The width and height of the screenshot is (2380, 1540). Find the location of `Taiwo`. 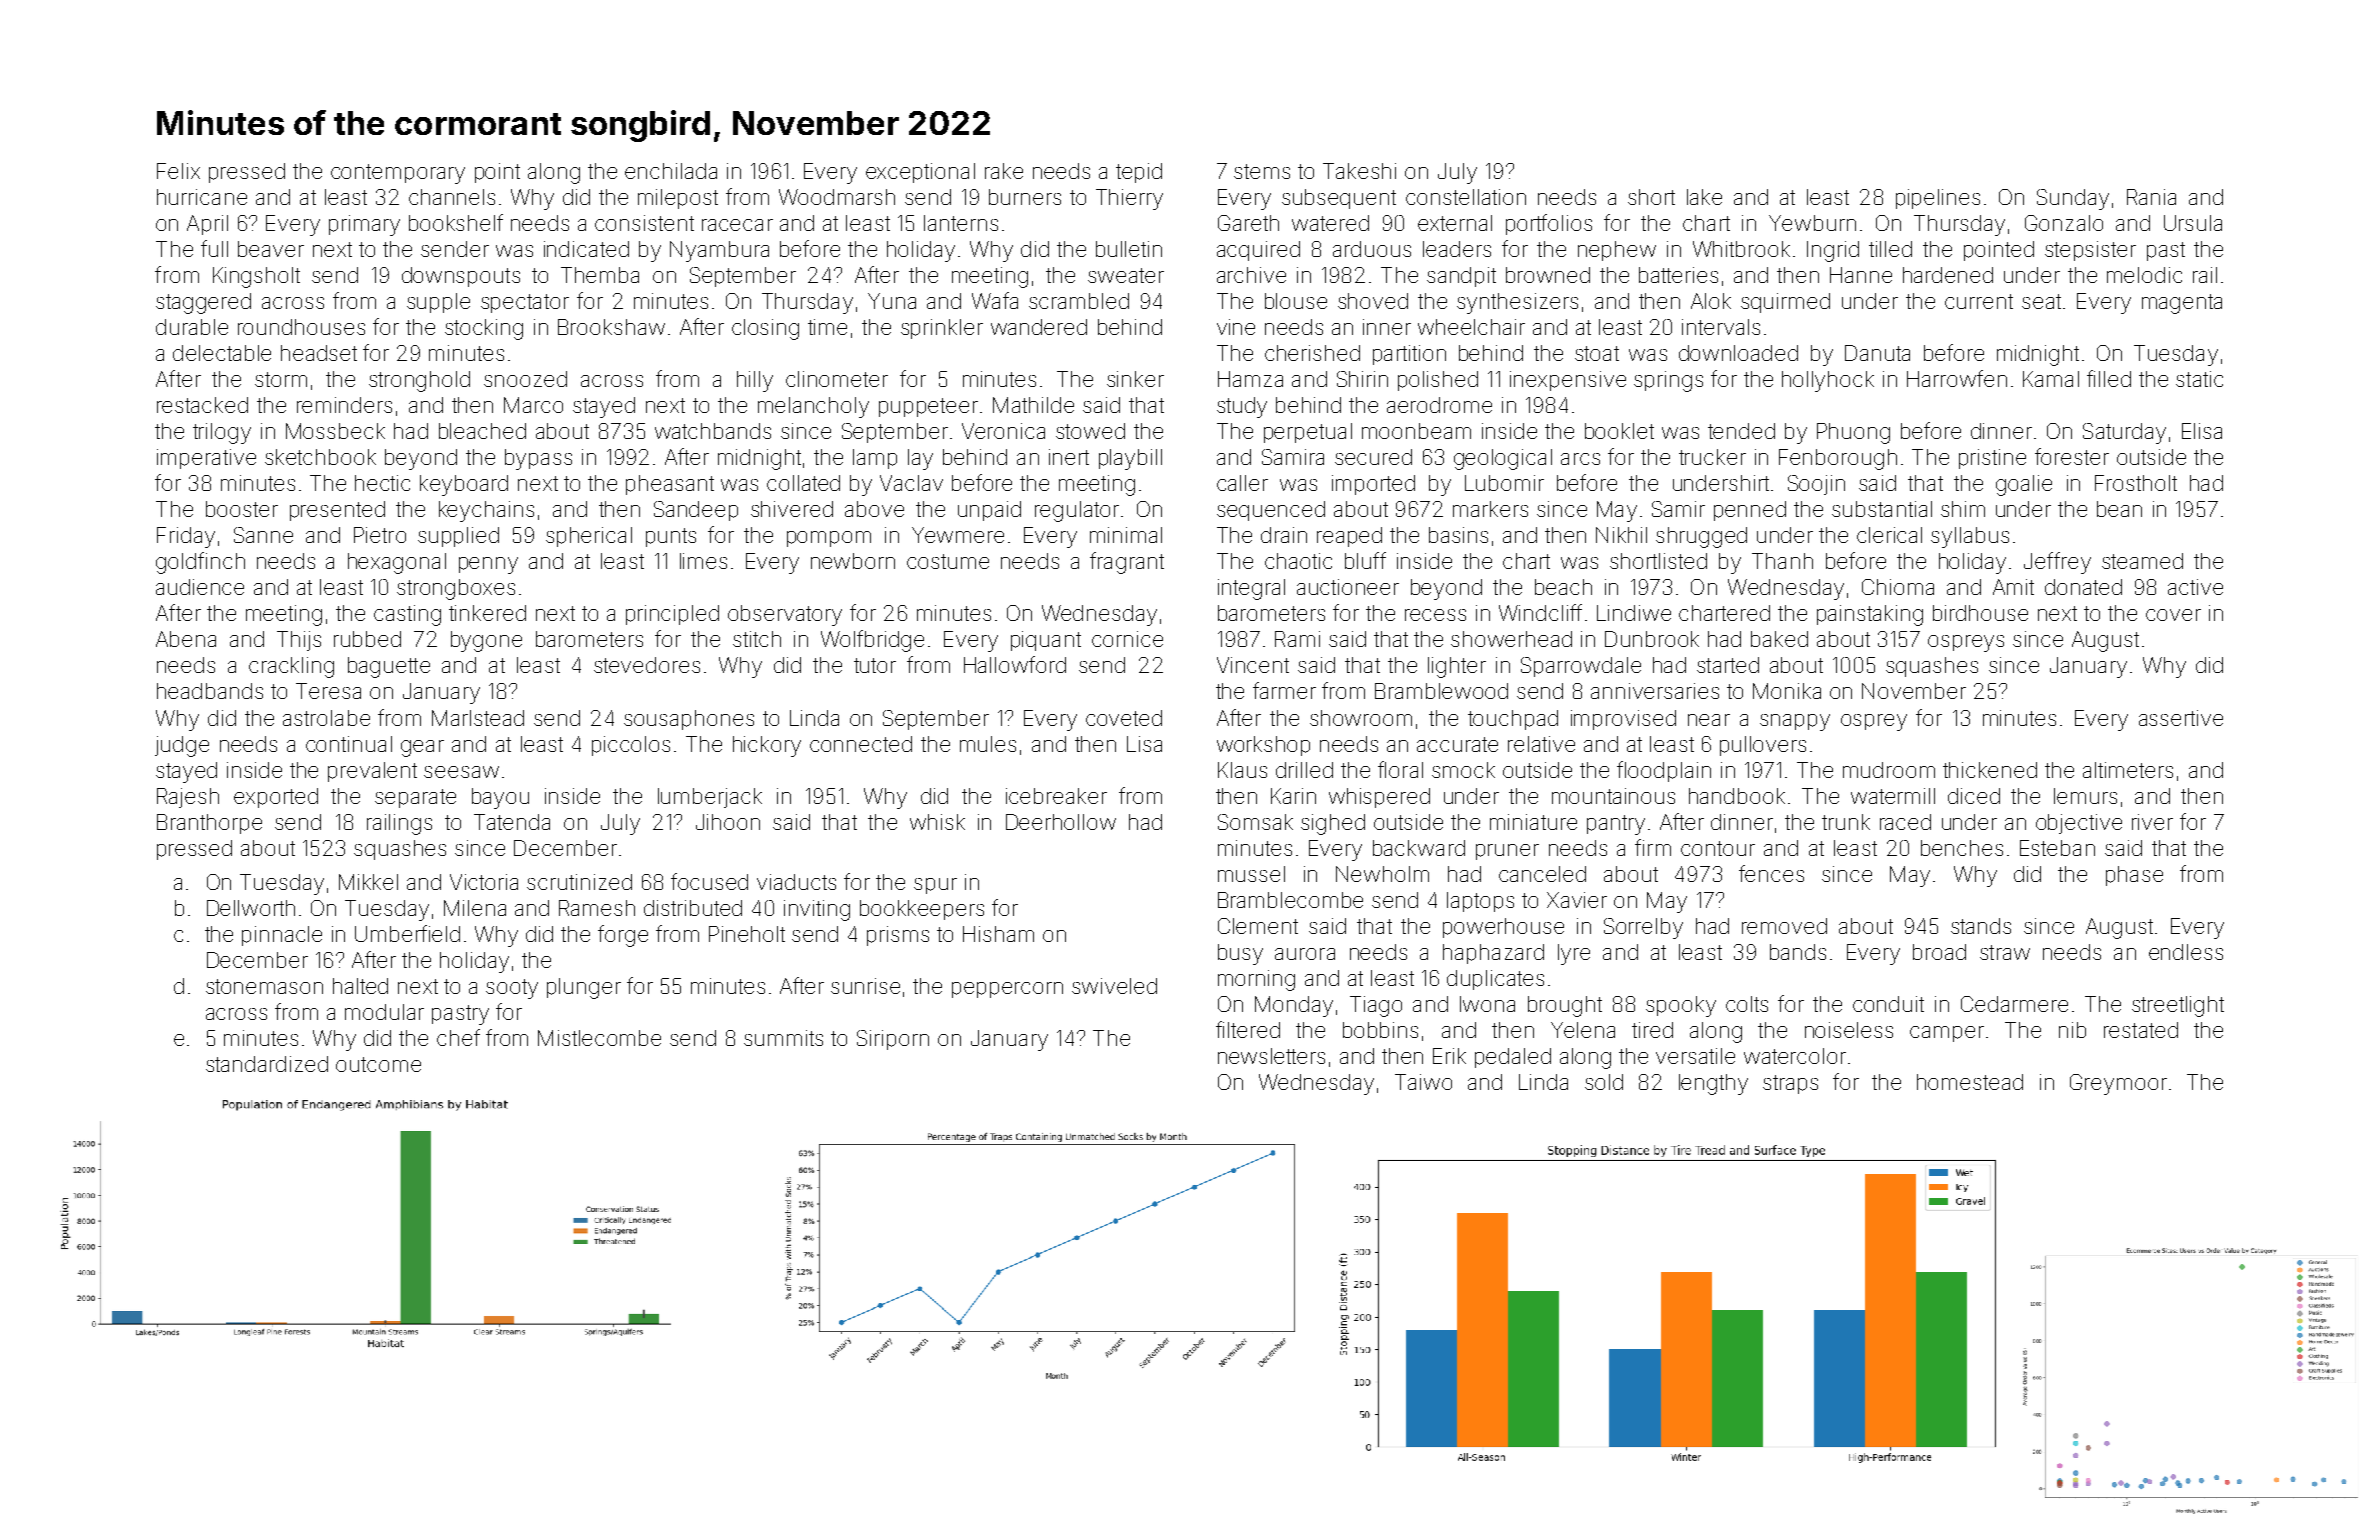

Taiwo is located at coordinates (1423, 1082).
